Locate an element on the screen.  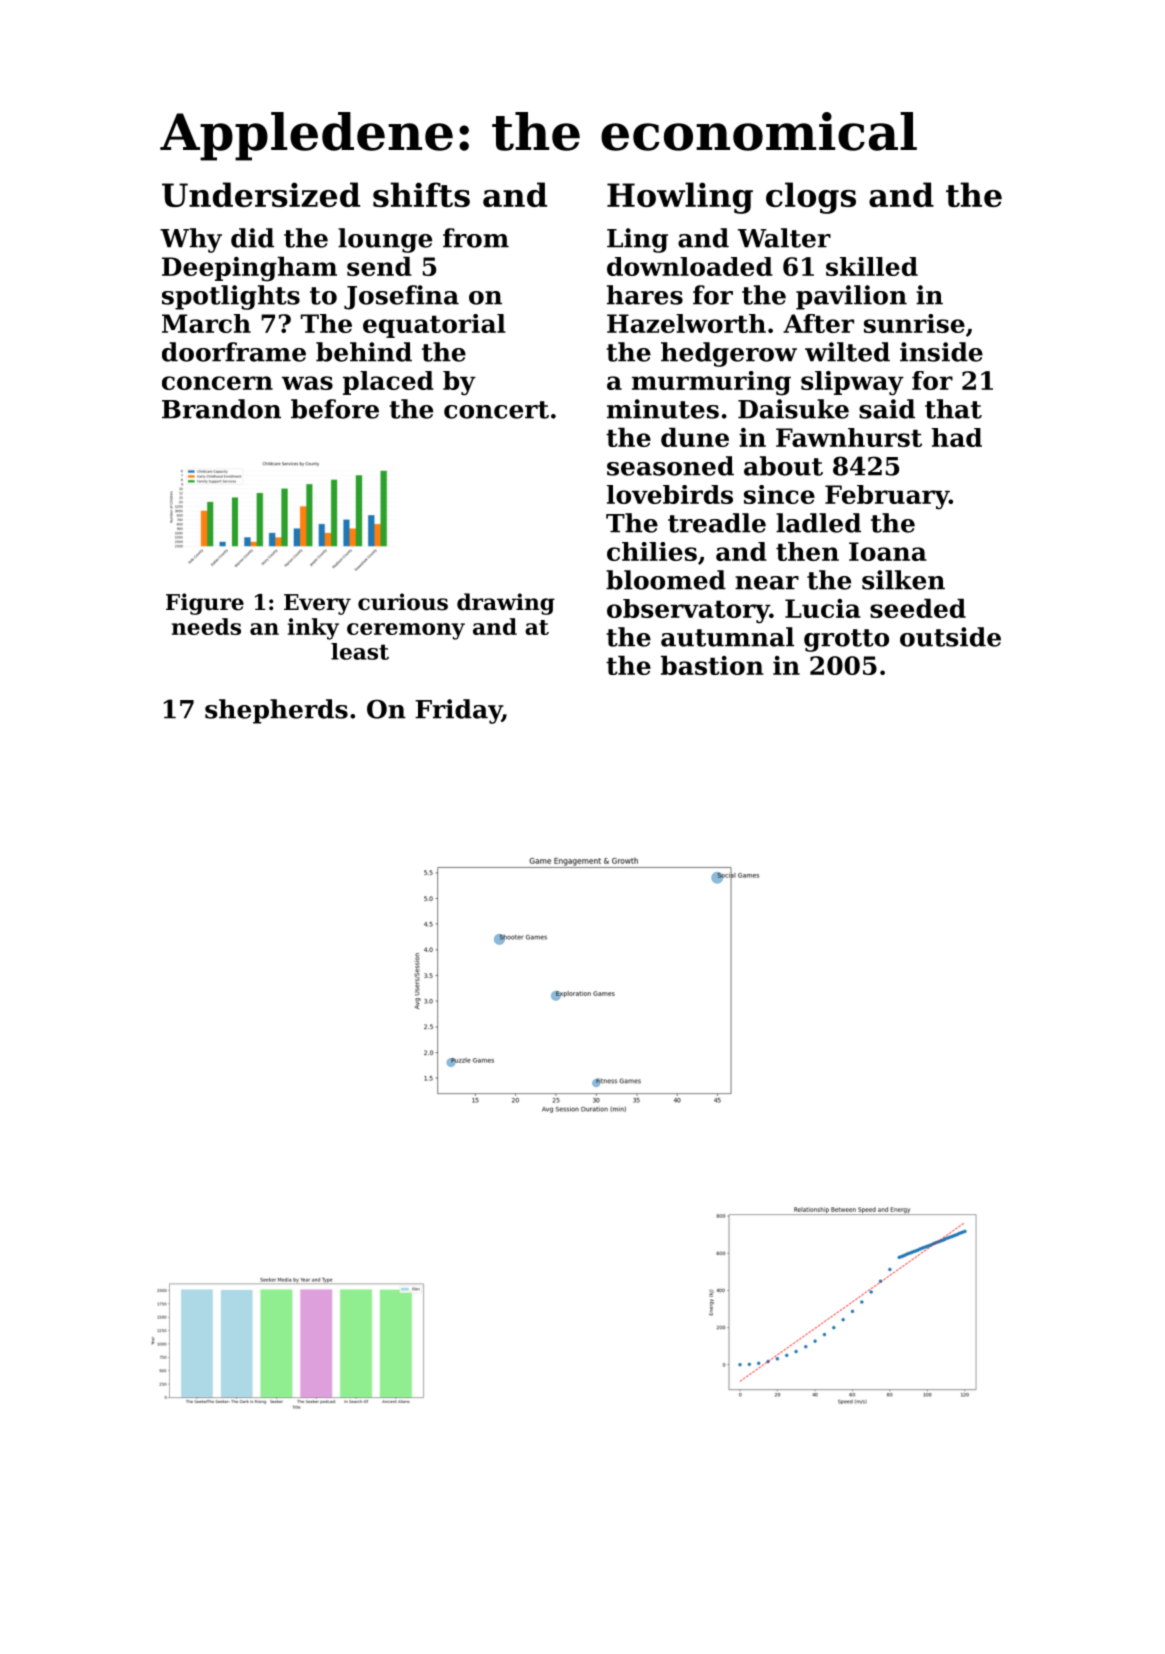
shifts is located at coordinates (421, 194).
